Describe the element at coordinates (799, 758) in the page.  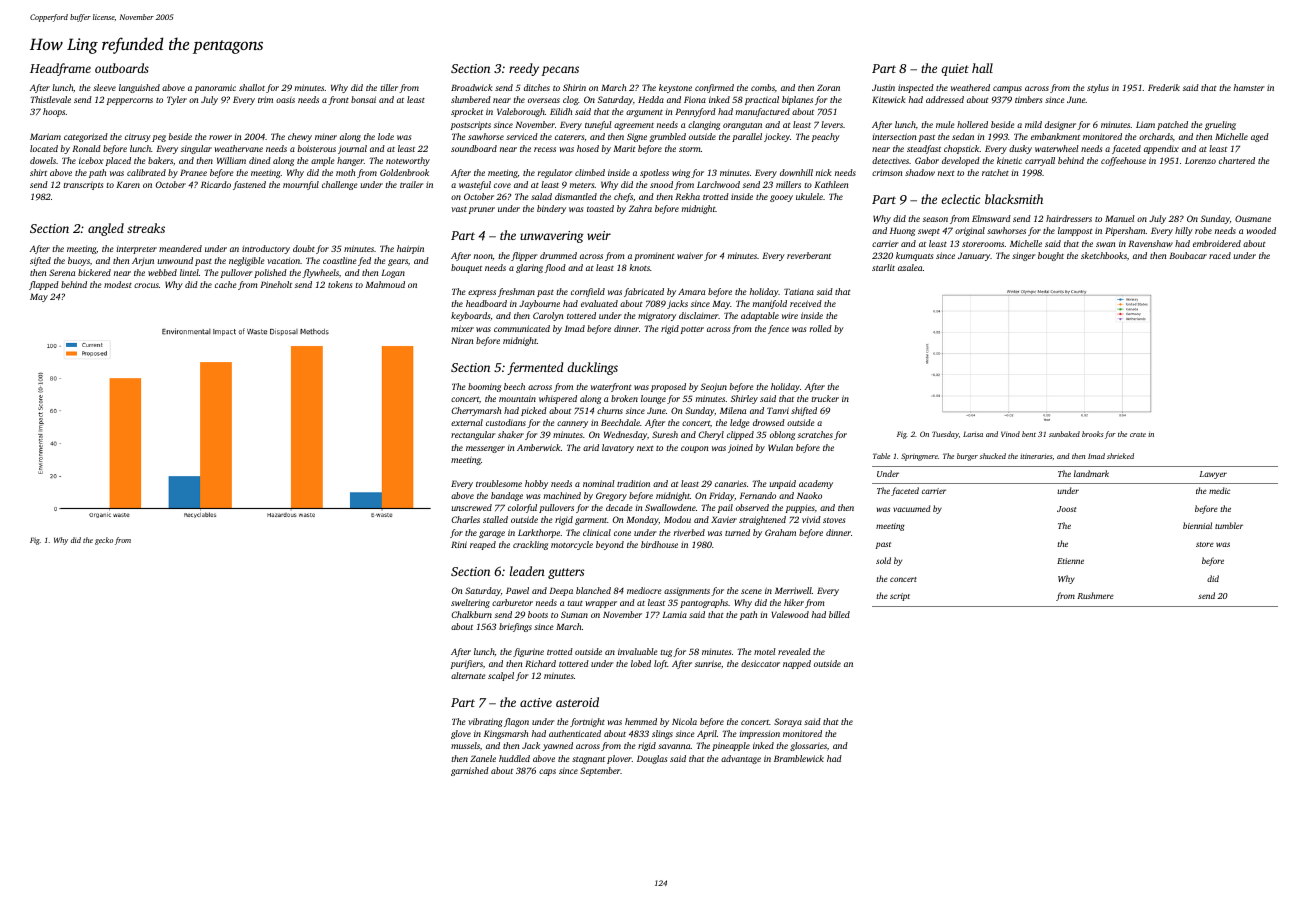
I see `Bramblewick` at that location.
